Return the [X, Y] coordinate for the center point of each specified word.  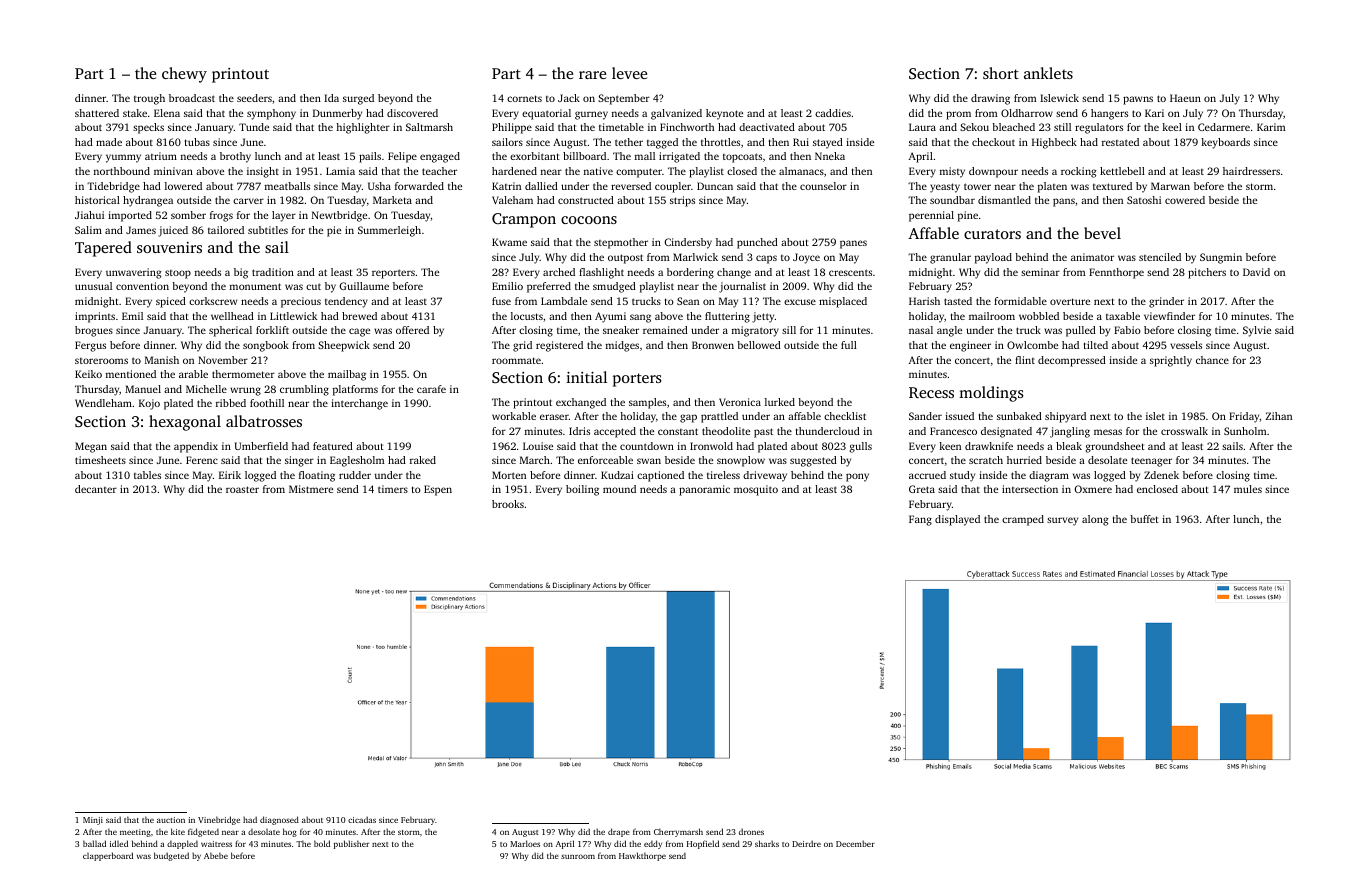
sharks [767, 843]
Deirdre [806, 843]
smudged [614, 287]
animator [1092, 257]
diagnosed [279, 820]
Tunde [254, 127]
